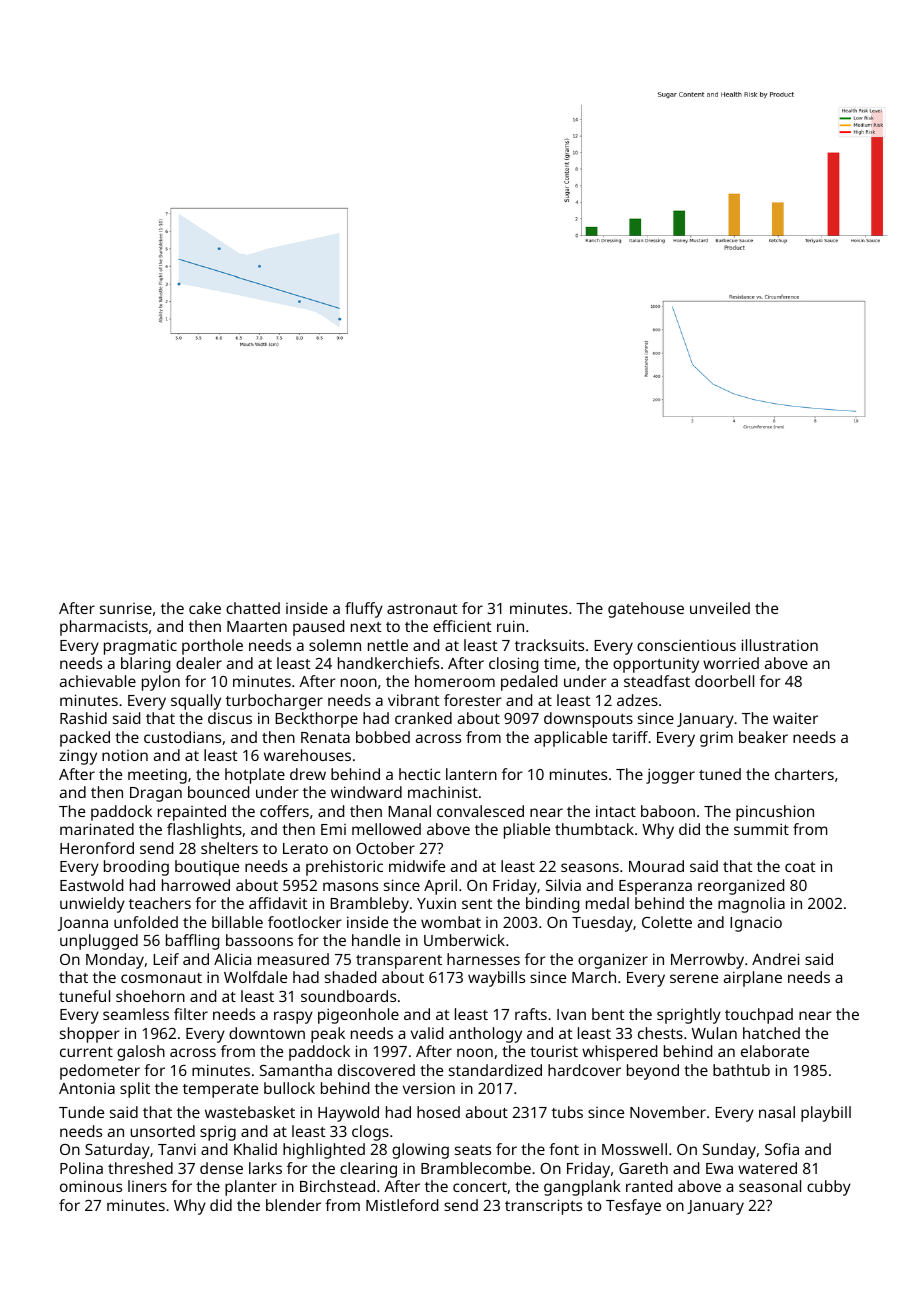 Image resolution: width=924 pixels, height=1308 pixels. I want to click on discovered, so click(376, 1070).
